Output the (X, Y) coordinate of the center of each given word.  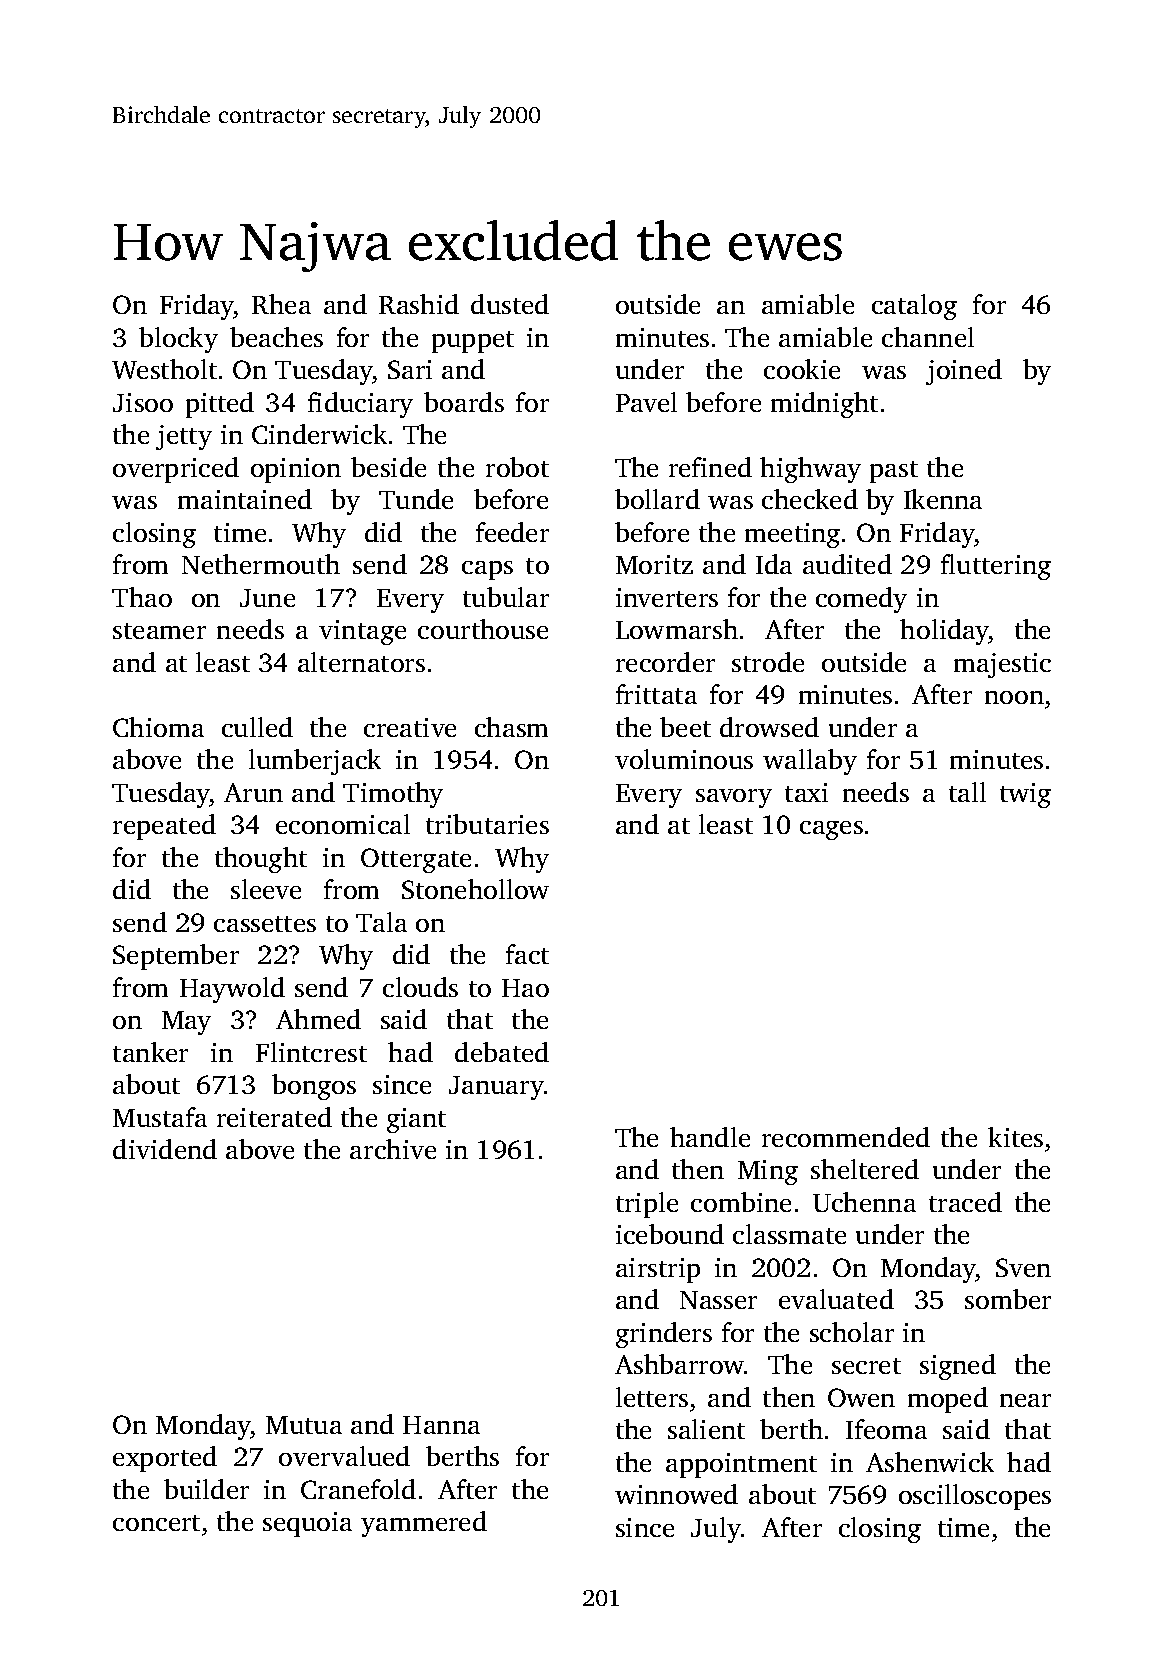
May (186, 1023)
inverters (667, 597)
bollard (657, 499)
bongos (314, 1087)
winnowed (676, 1494)
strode (768, 662)
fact (527, 954)
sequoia (307, 1524)
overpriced (176, 470)
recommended (846, 1137)
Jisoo (143, 402)
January (496, 1088)
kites (1015, 1137)
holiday (944, 632)
